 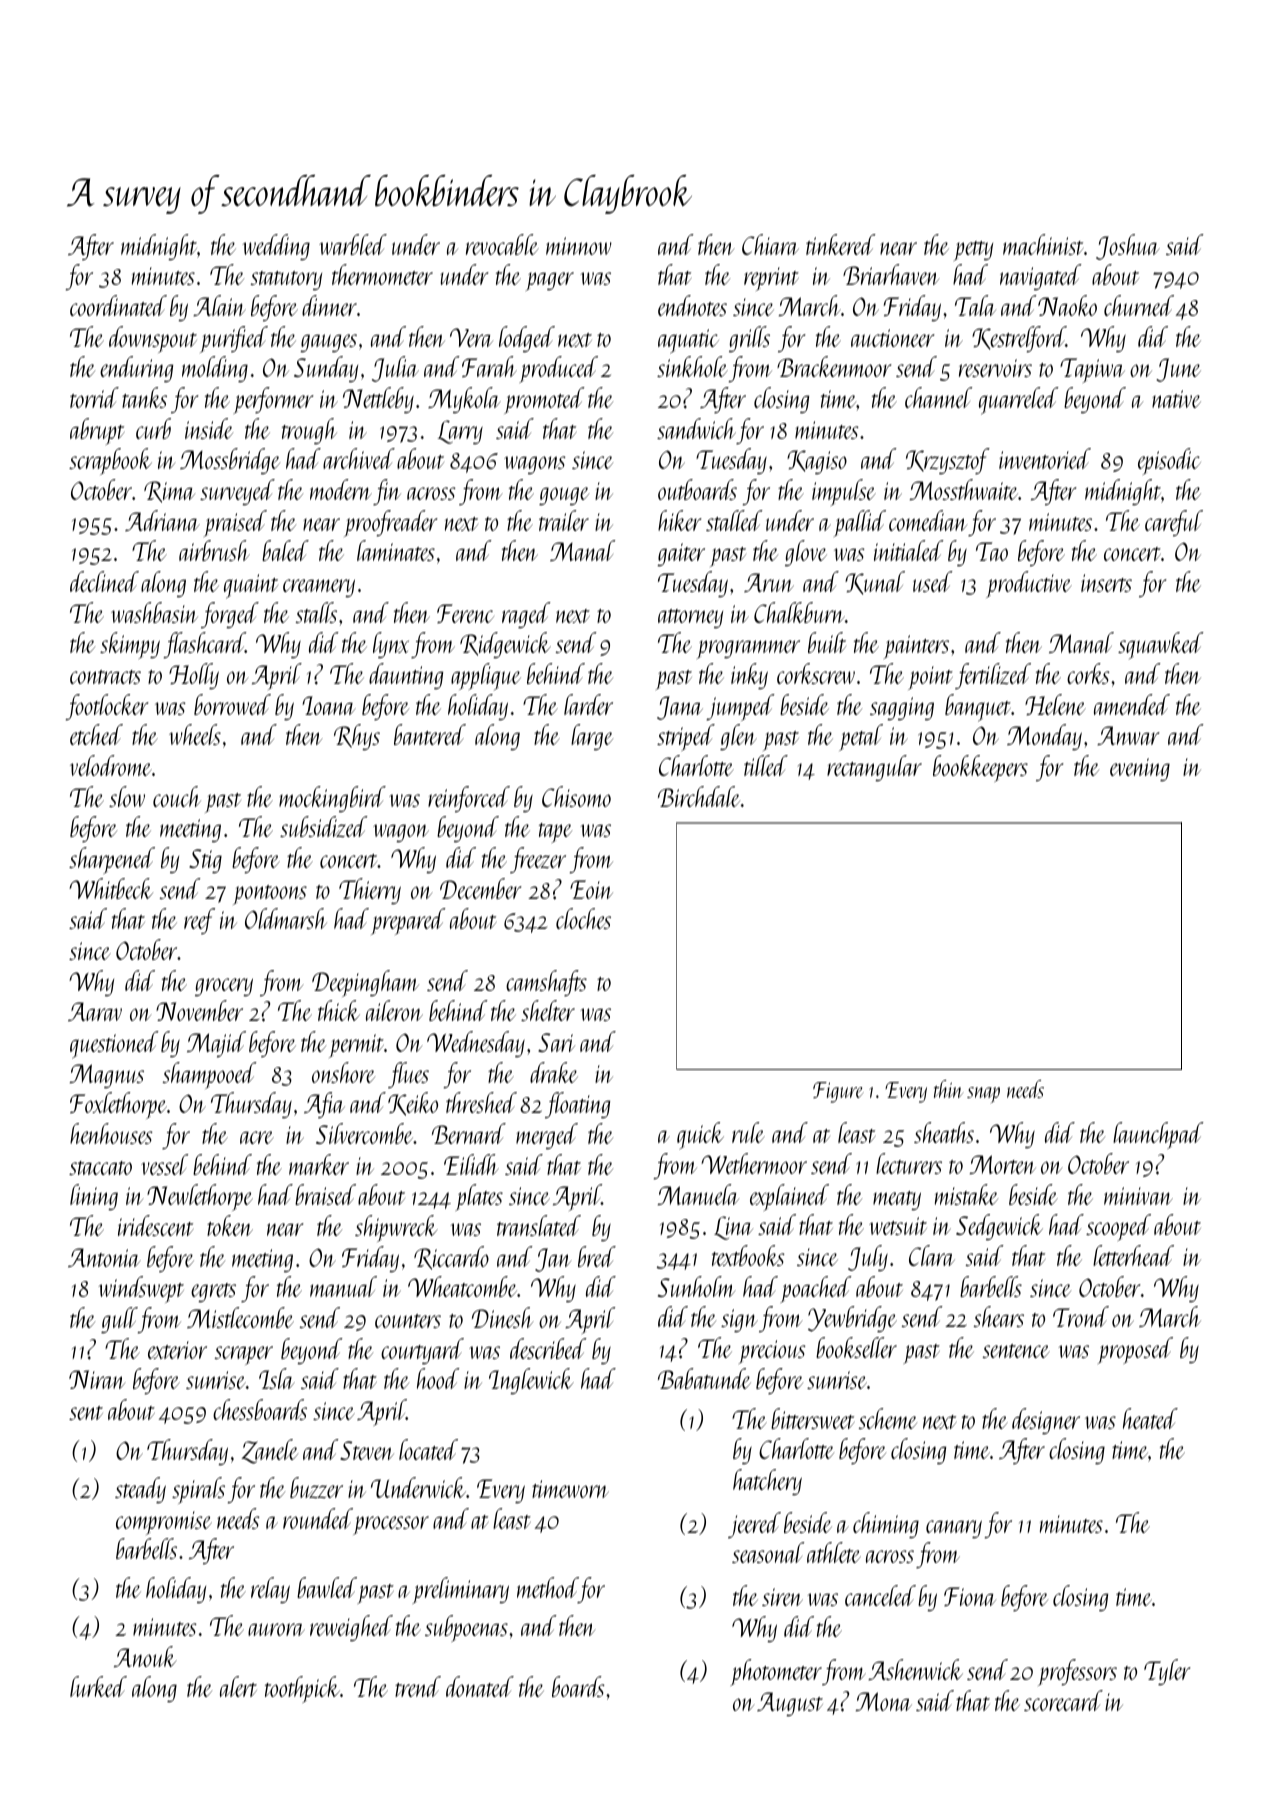 What do you see at coordinates (94, 1197) in the document?
I see `lining` at bounding box center [94, 1197].
